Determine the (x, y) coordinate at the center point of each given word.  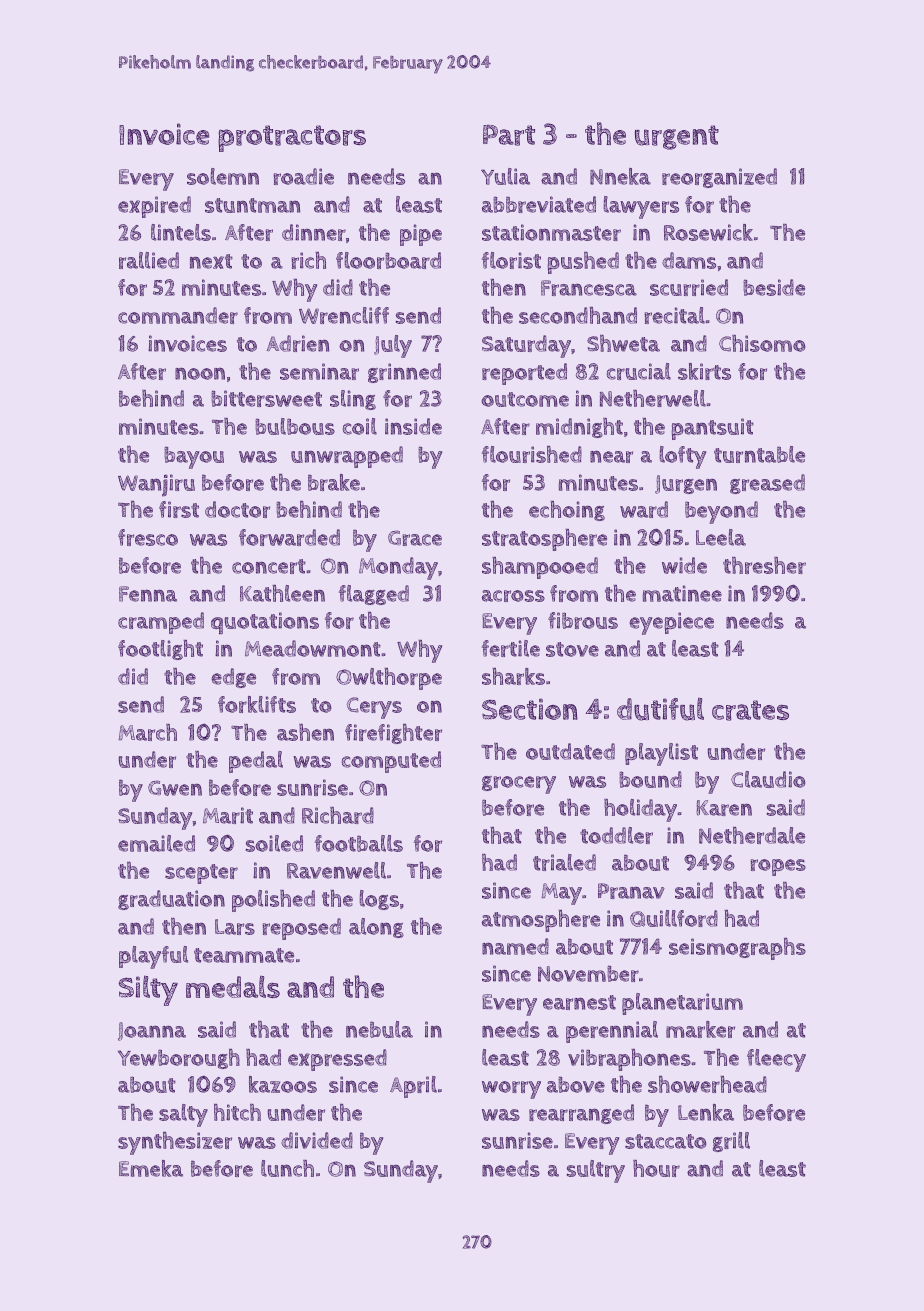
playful (153, 957)
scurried (689, 287)
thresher (764, 565)
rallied (149, 260)
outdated (570, 751)
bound (650, 779)
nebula (379, 1029)
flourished (532, 454)
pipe (421, 235)
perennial (612, 1032)
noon (200, 374)
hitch (237, 1112)
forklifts (257, 704)
